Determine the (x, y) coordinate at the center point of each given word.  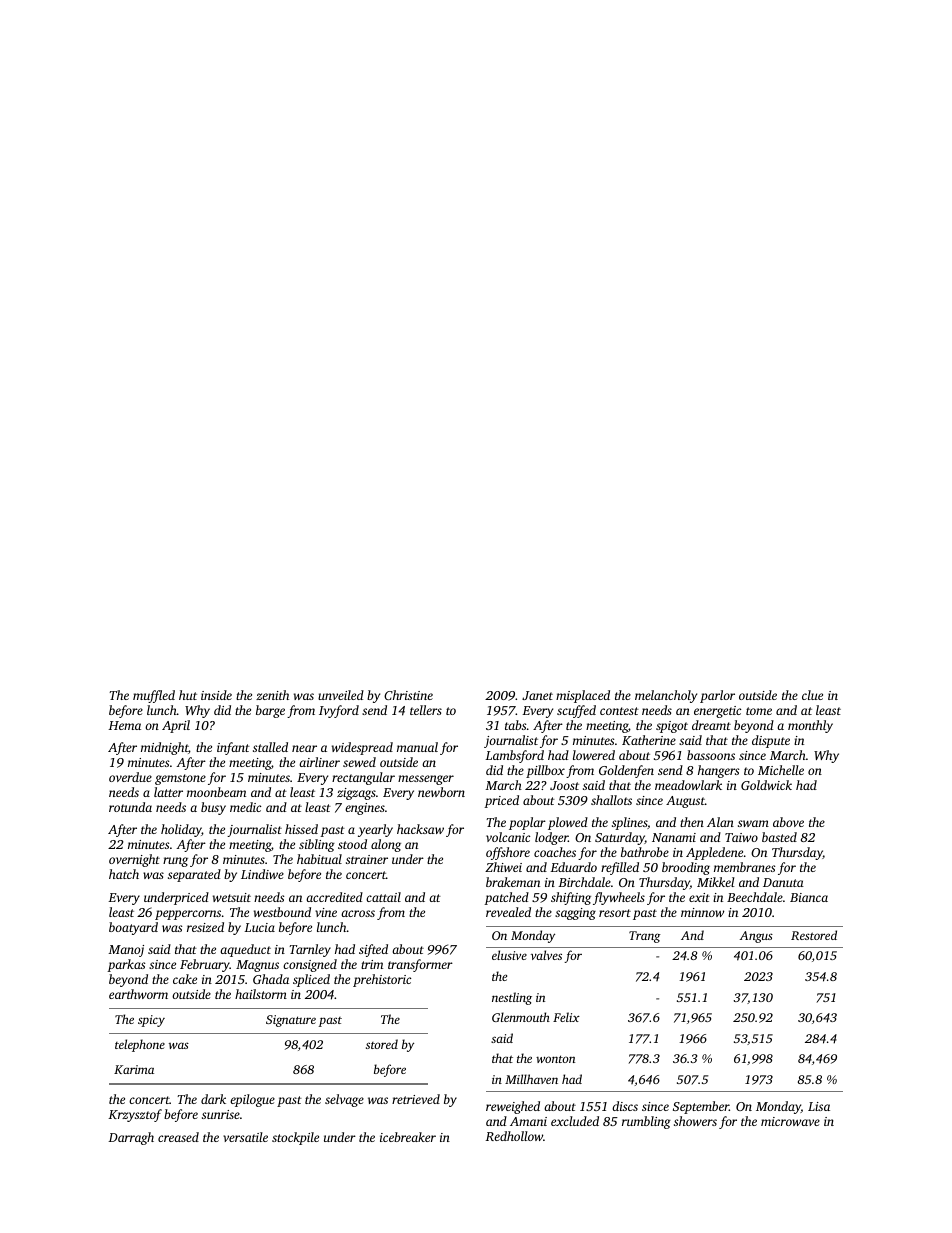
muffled (154, 696)
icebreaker (408, 1137)
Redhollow (514, 1136)
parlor (717, 696)
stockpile (295, 1138)
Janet (537, 695)
